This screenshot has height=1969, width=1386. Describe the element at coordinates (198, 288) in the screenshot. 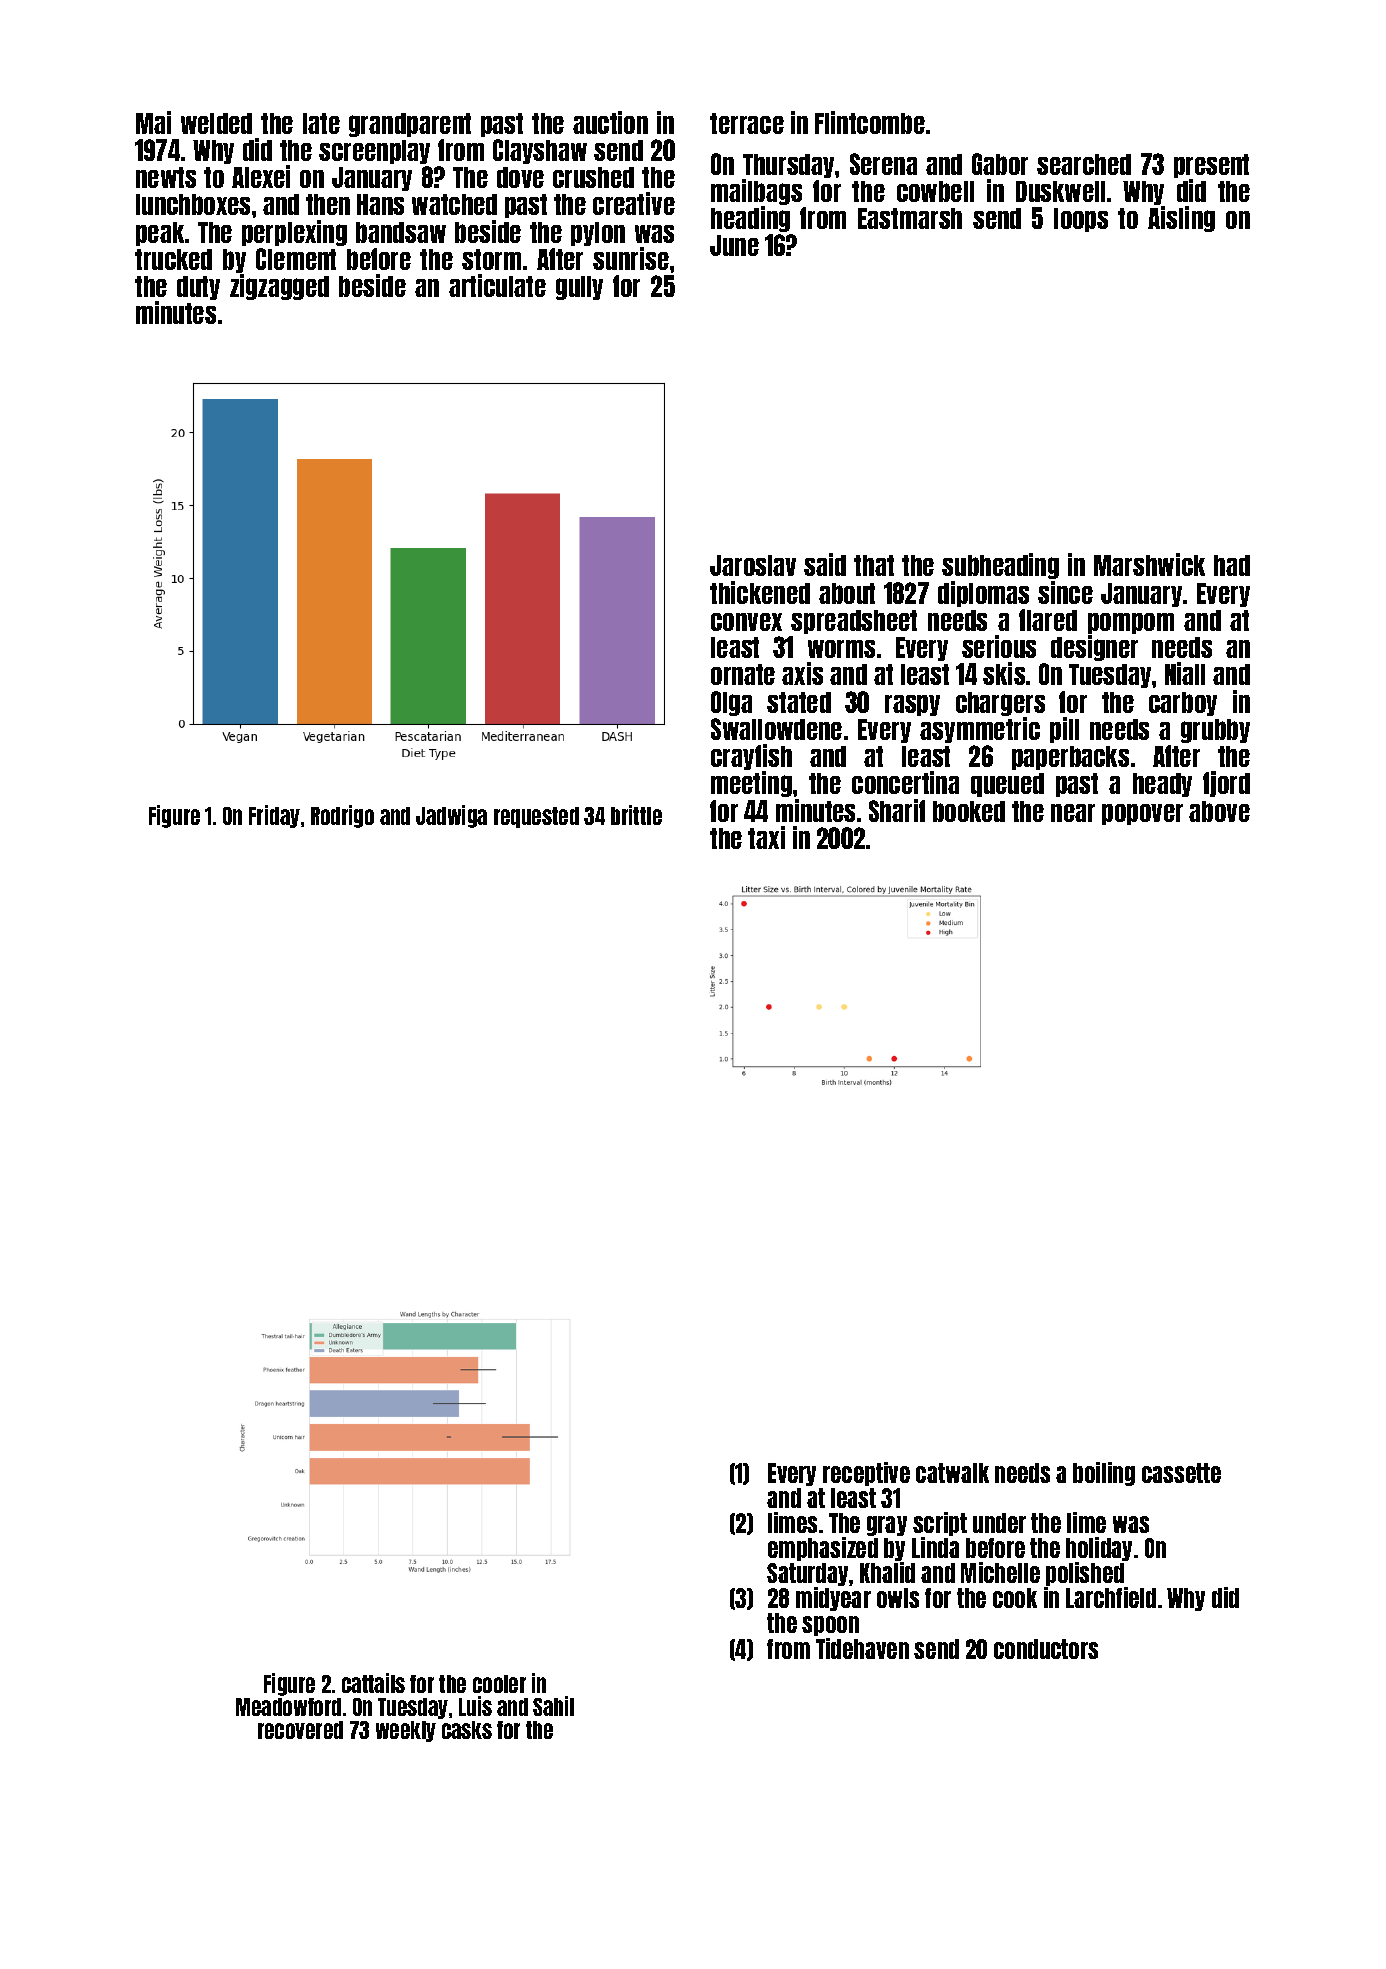

I see `duty` at that location.
